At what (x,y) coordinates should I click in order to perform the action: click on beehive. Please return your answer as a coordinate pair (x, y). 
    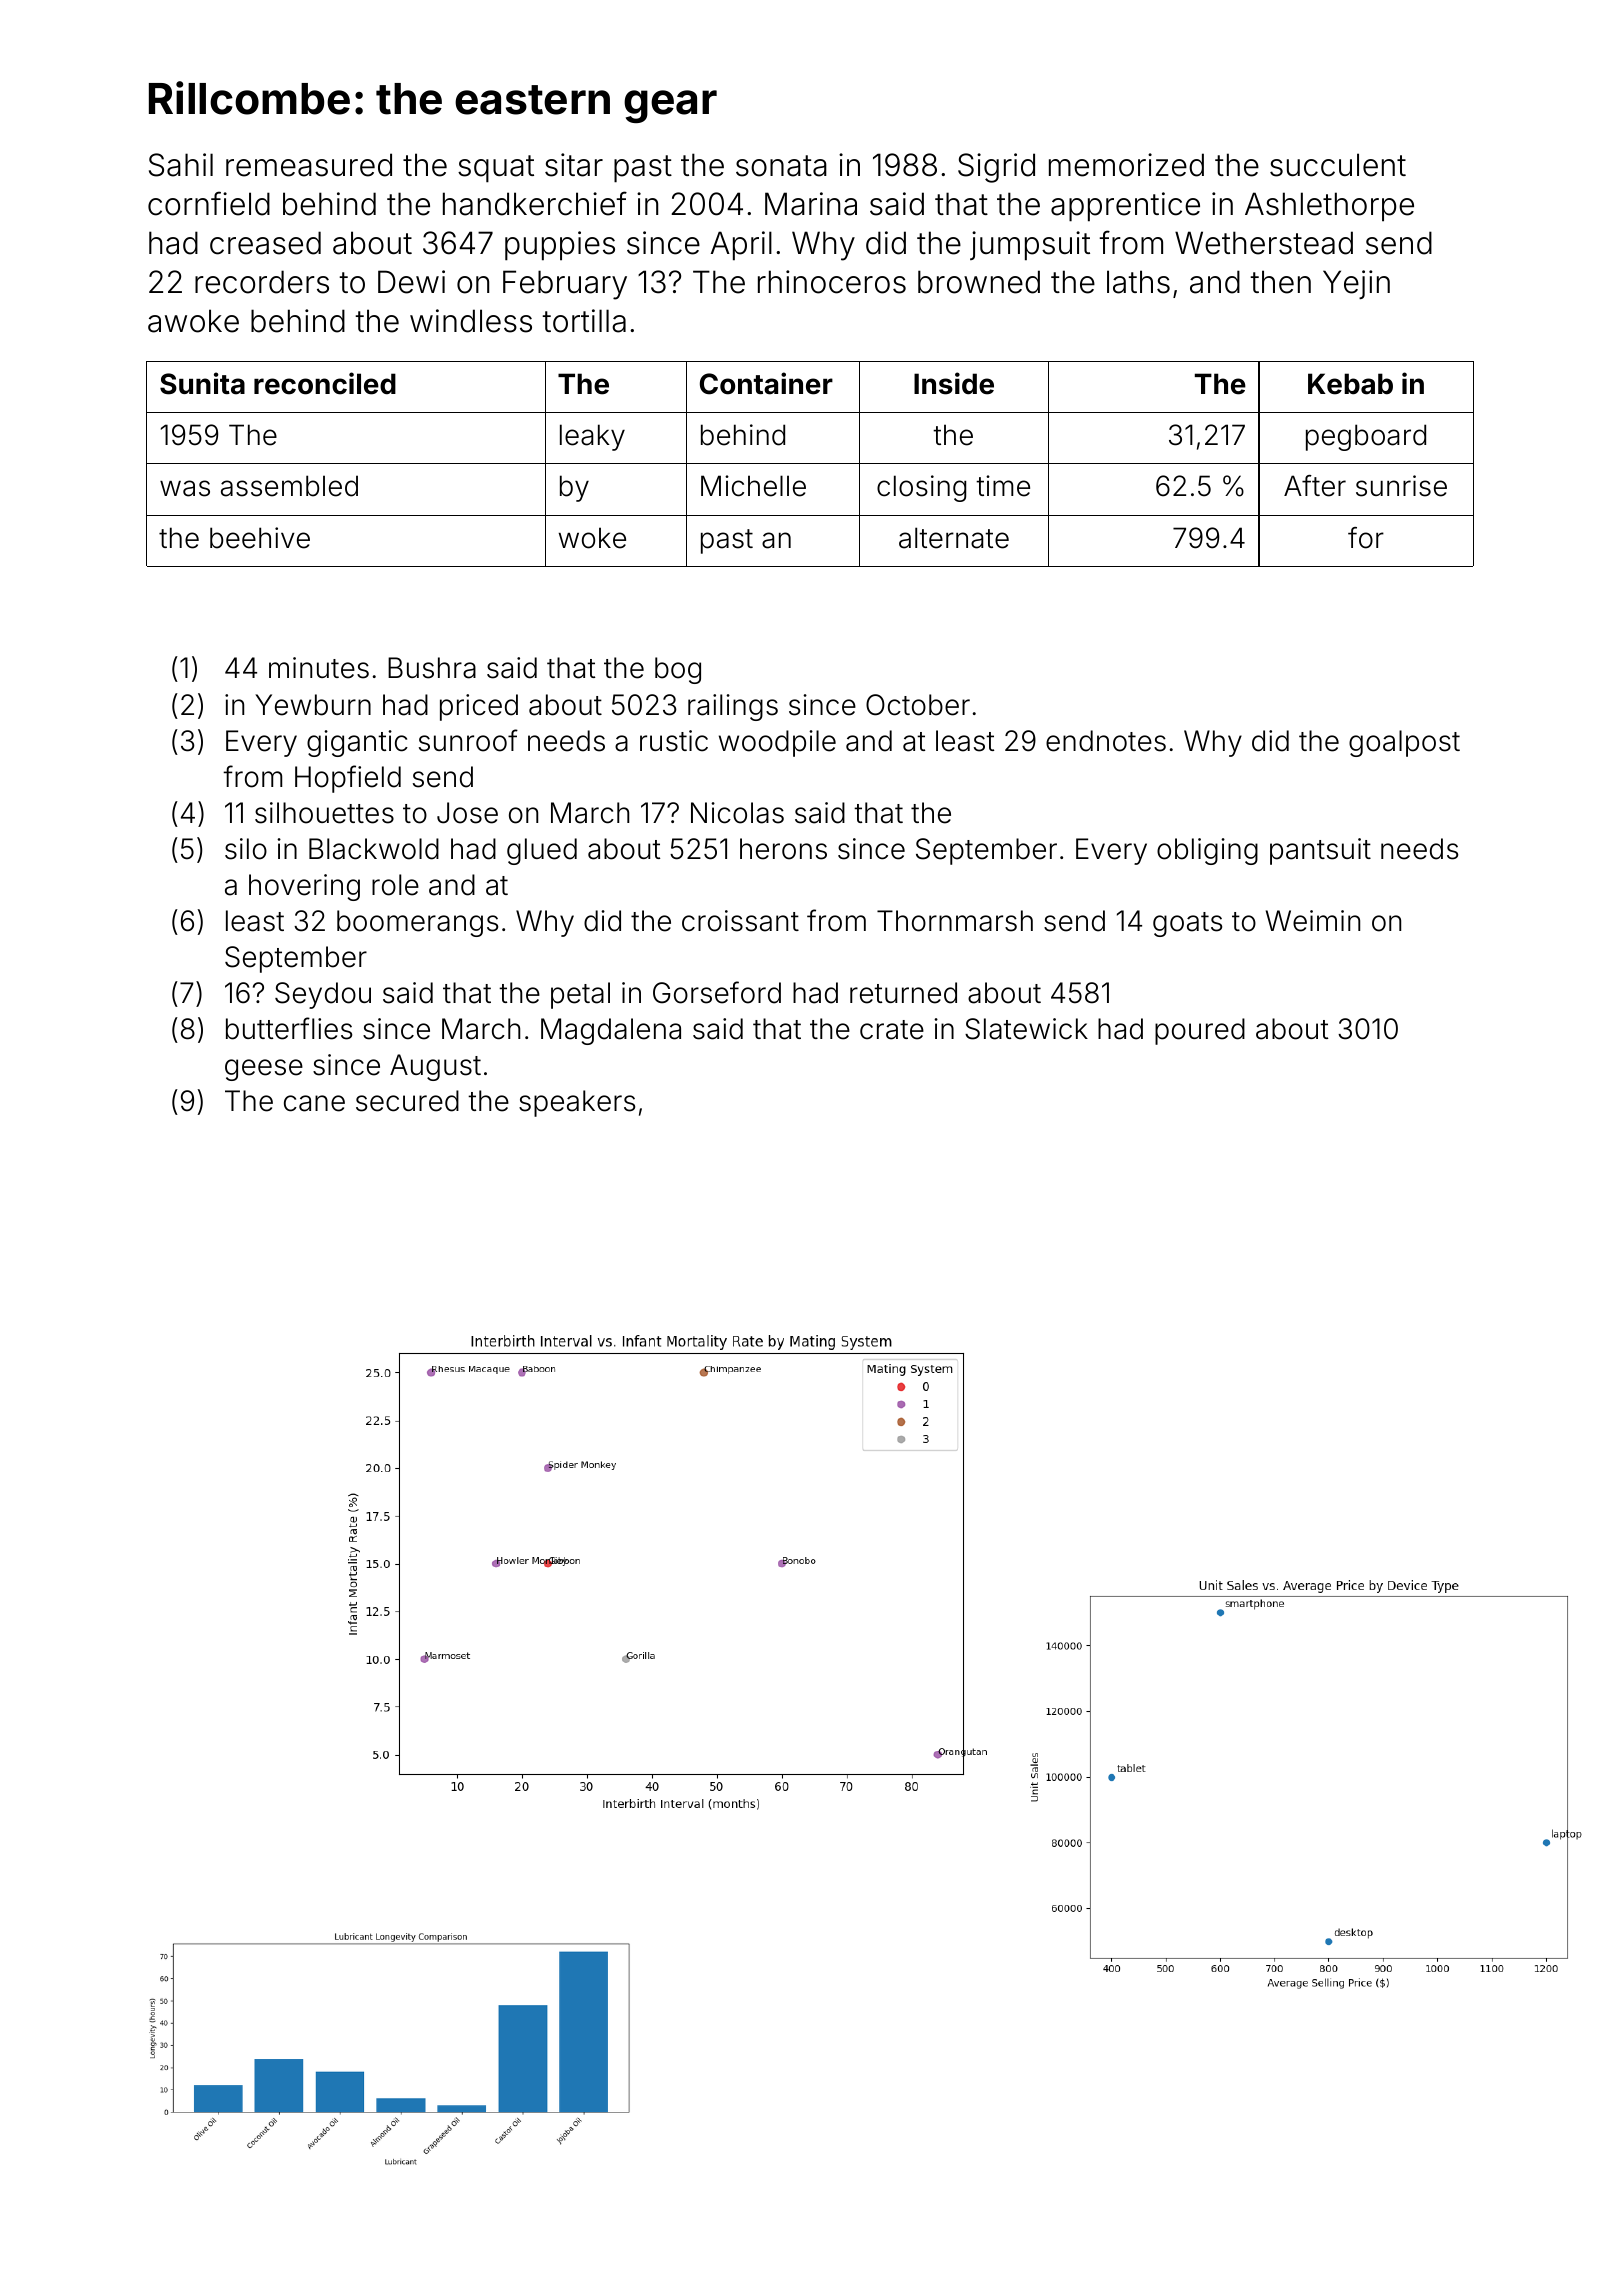
    Looking at the image, I should click on (260, 538).
